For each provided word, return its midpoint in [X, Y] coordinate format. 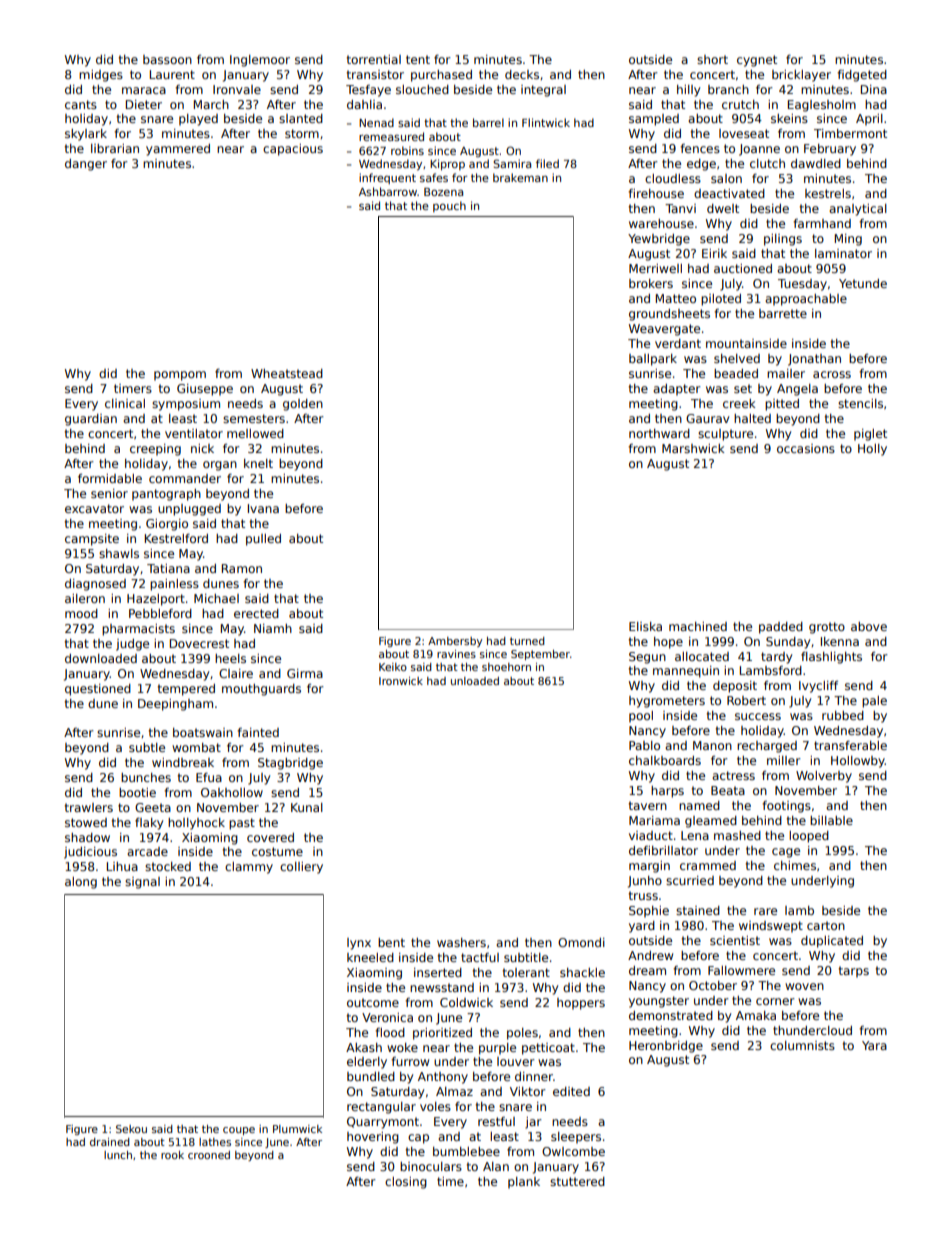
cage [786, 853]
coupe [239, 1131]
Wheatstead [287, 373]
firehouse [656, 193]
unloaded [475, 681]
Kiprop [447, 164]
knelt [258, 463]
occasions [806, 448]
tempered [186, 690]
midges [101, 76]
